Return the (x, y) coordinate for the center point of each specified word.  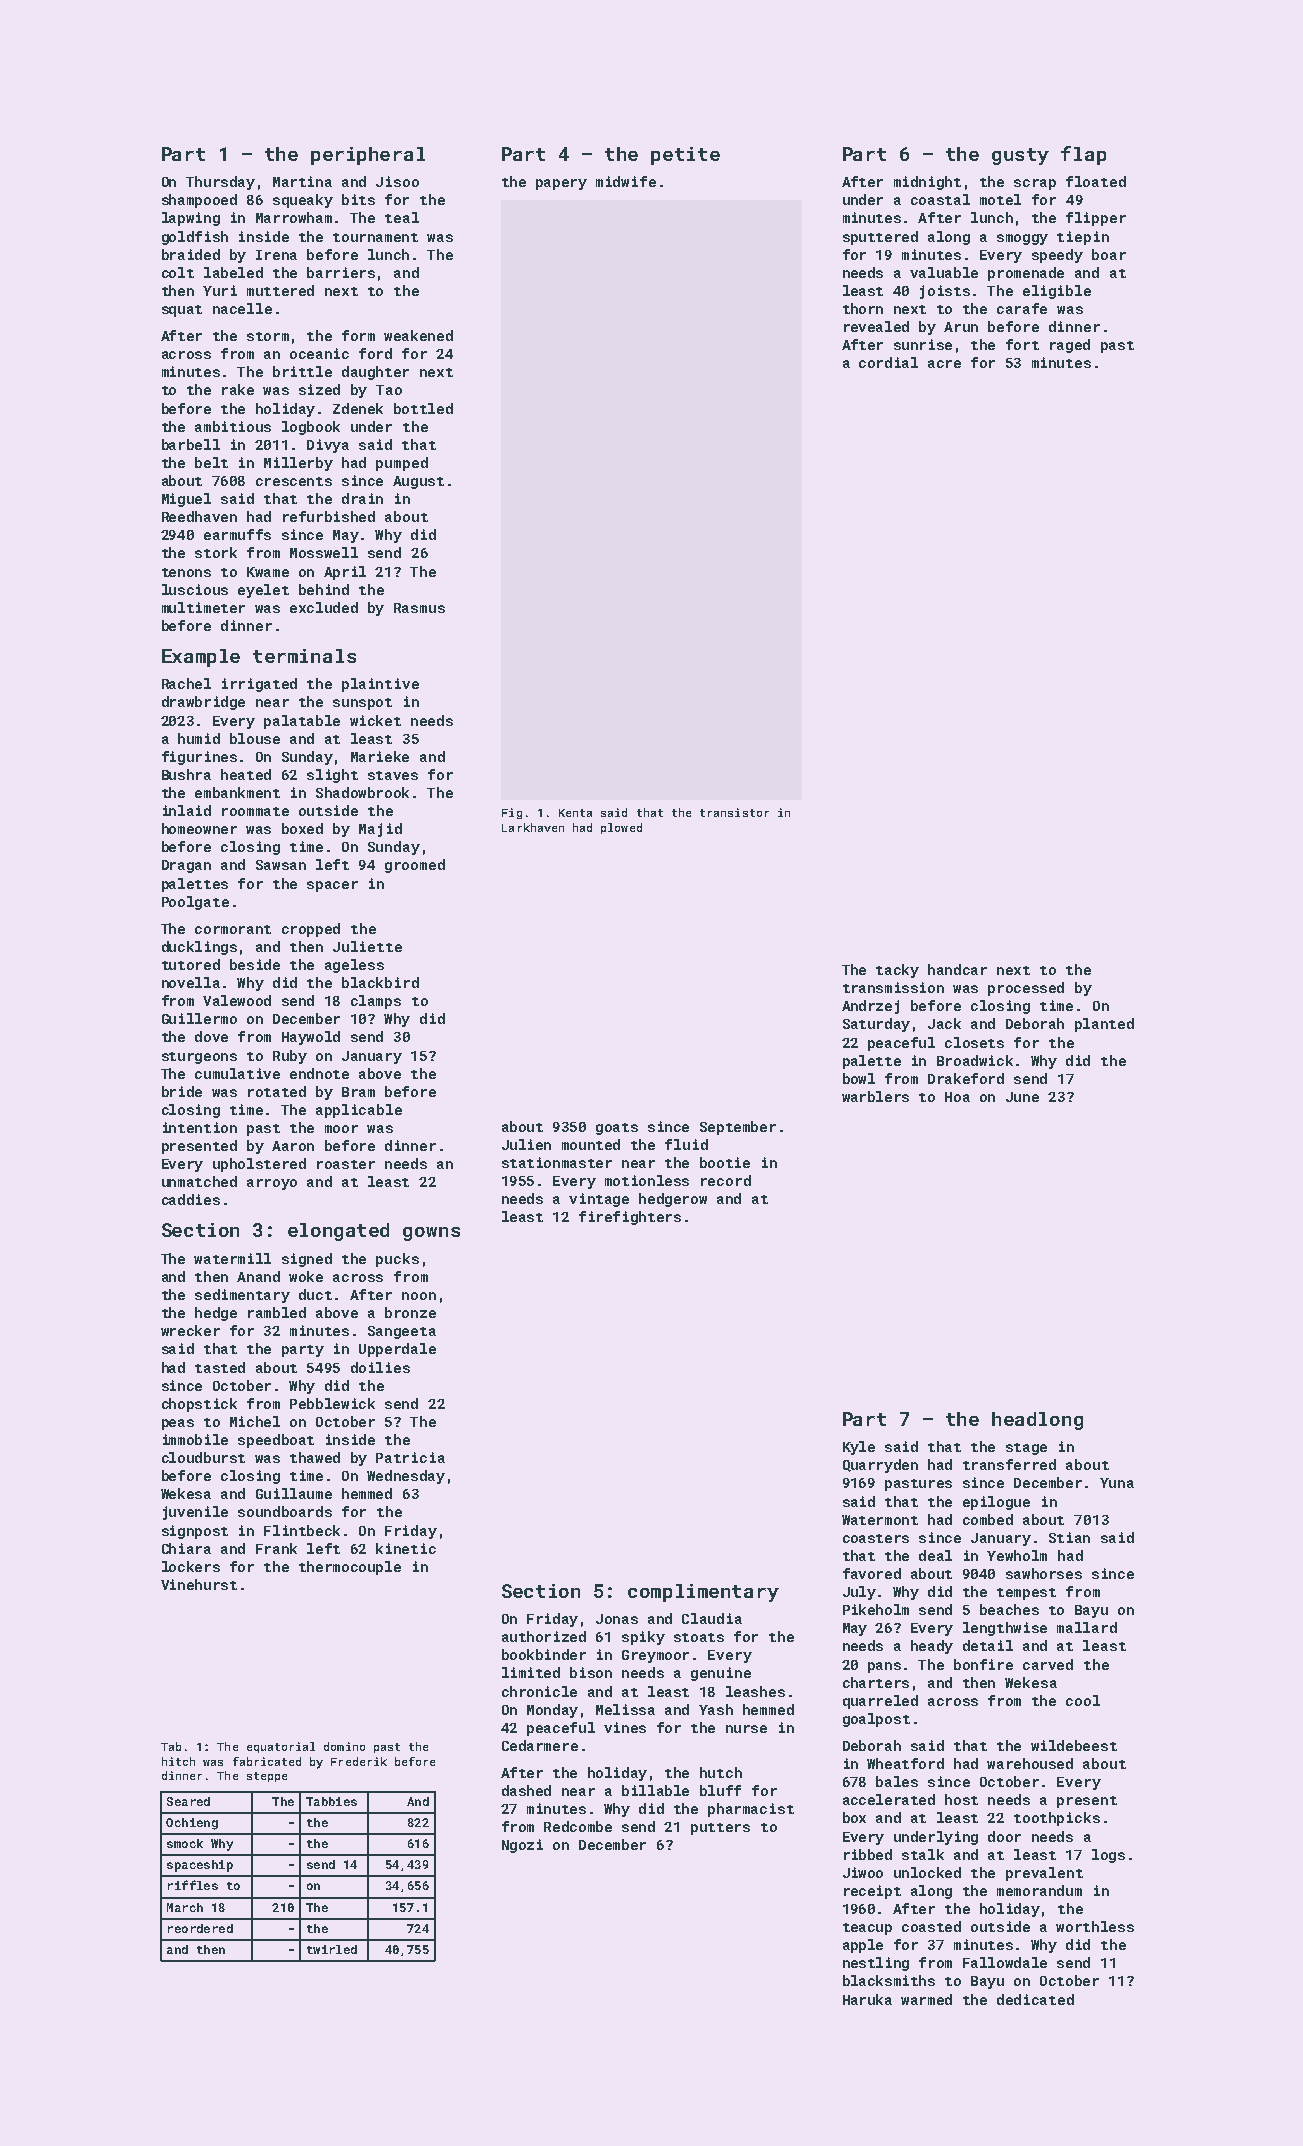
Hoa (957, 1097)
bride (182, 1091)
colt (178, 272)
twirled (332, 1949)
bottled (423, 408)
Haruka (867, 1999)
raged (1070, 346)
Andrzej (870, 1007)
